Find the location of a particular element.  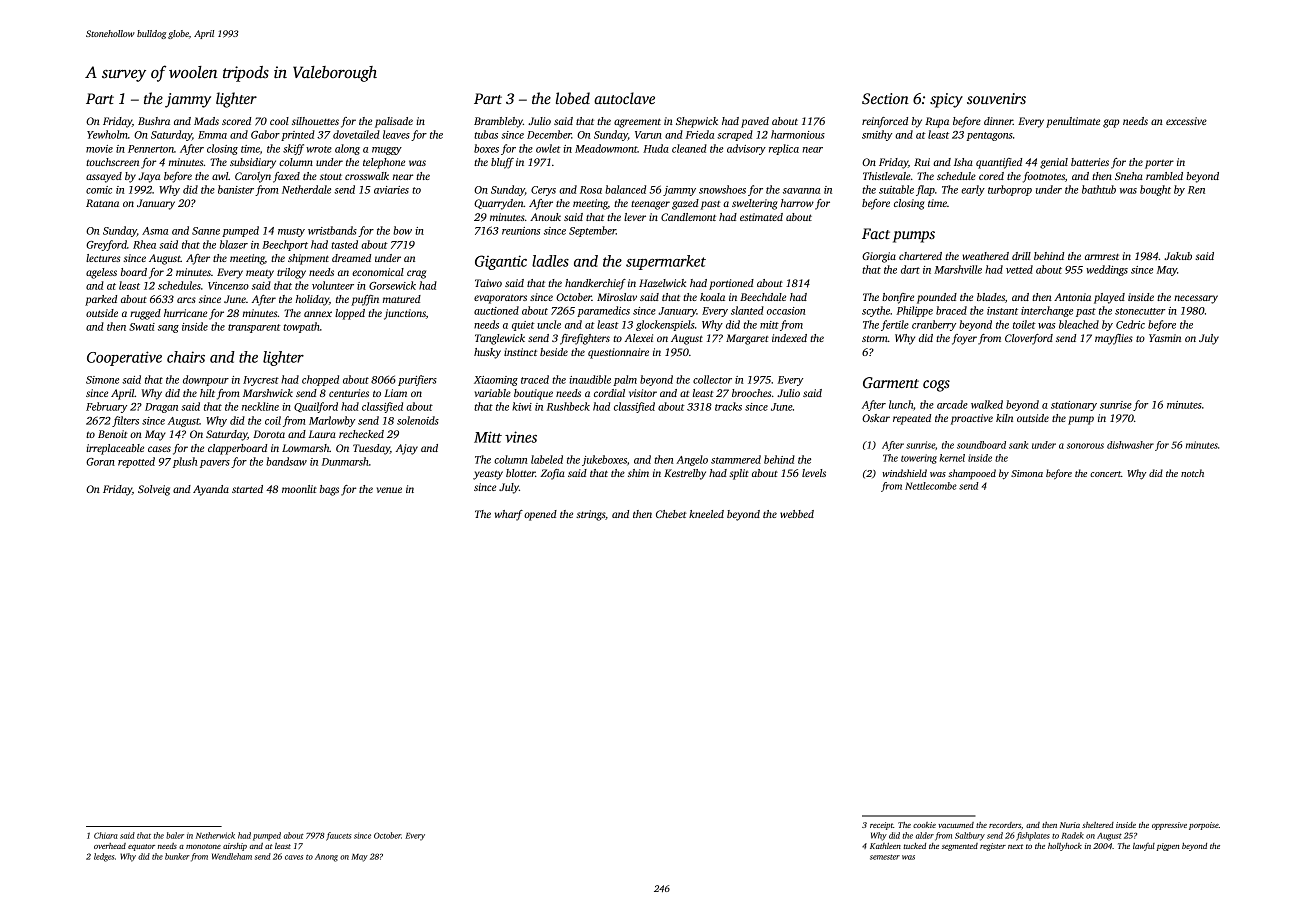

Rushbeck is located at coordinates (568, 406).
